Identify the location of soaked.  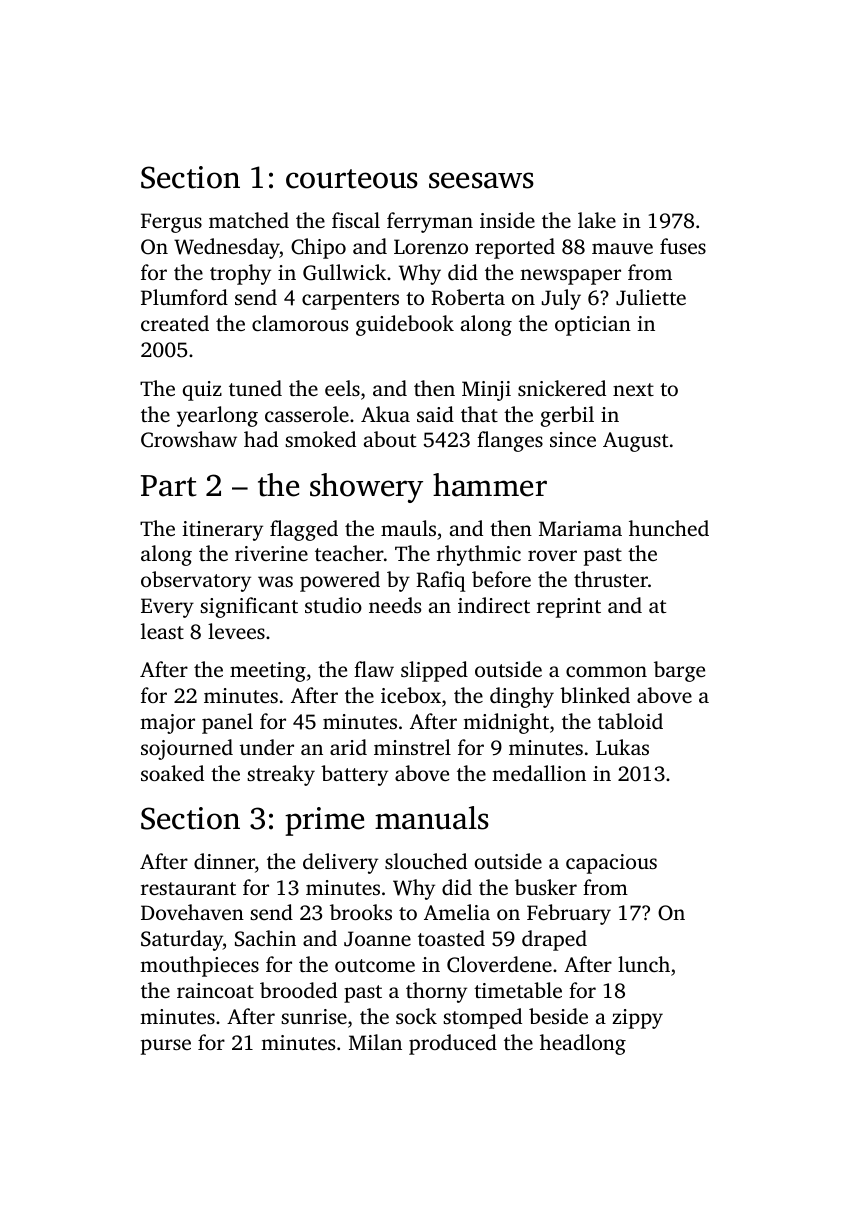
(172, 773).
